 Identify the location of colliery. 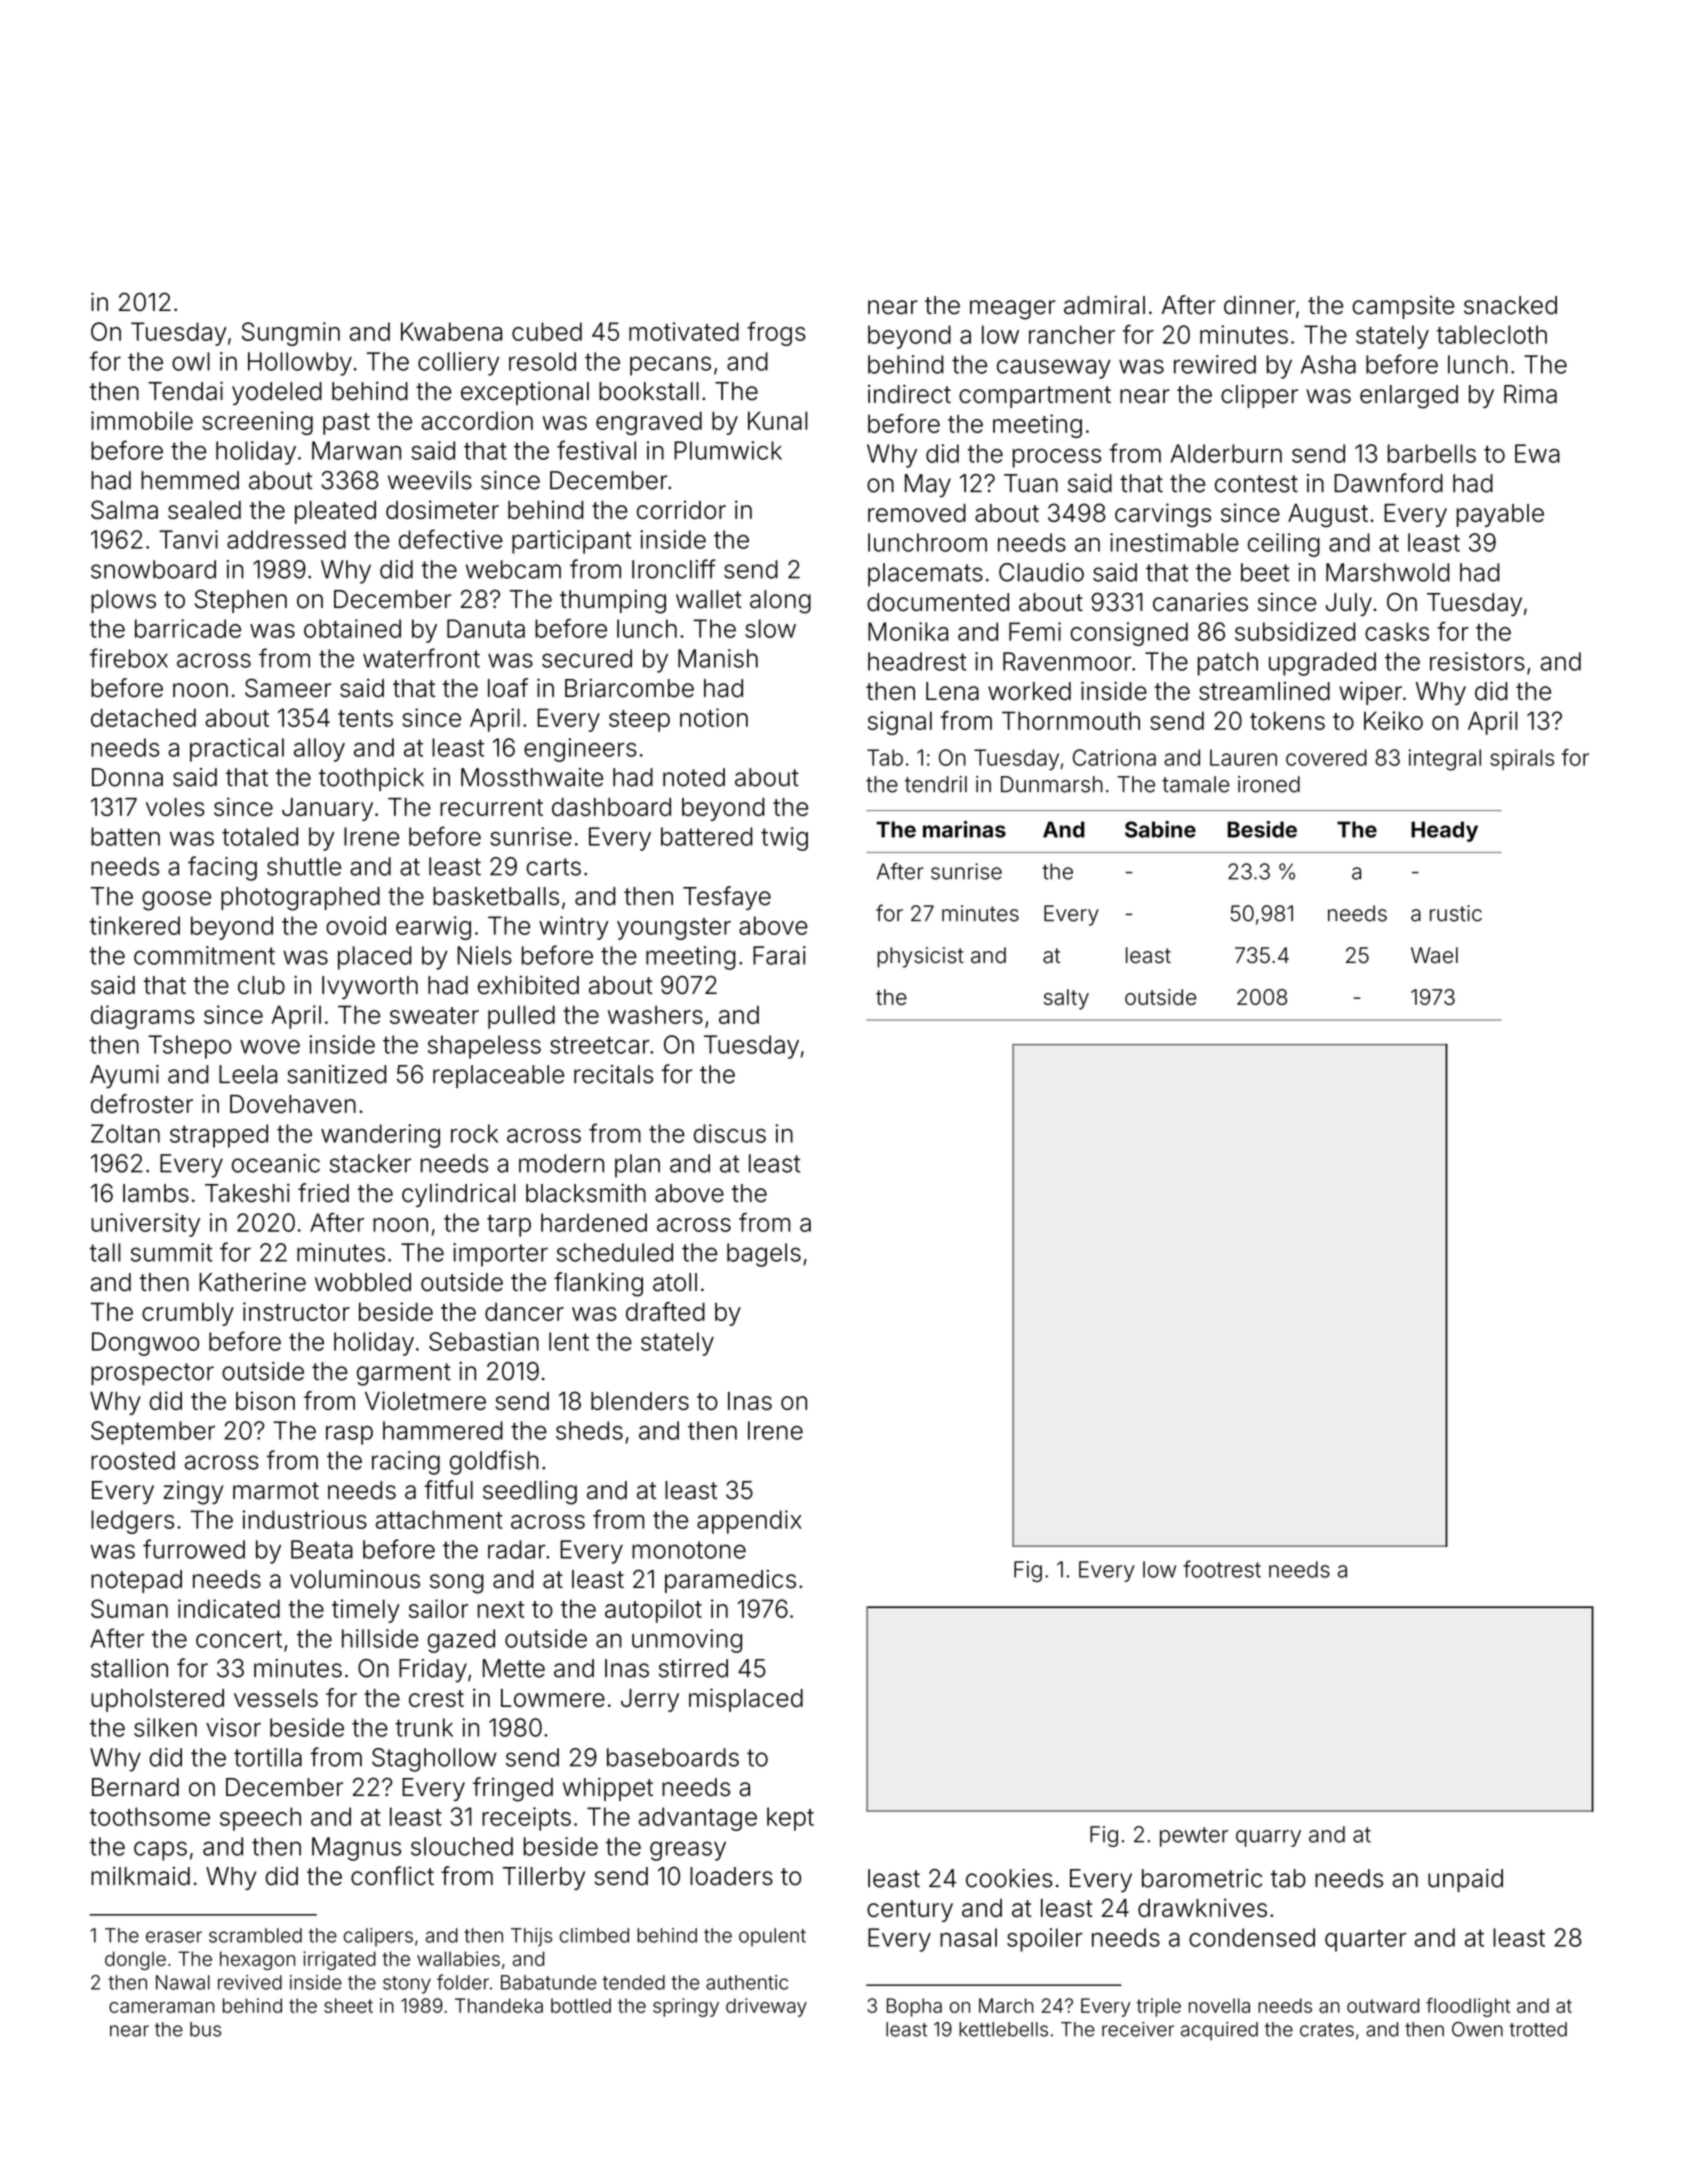
(458, 364).
